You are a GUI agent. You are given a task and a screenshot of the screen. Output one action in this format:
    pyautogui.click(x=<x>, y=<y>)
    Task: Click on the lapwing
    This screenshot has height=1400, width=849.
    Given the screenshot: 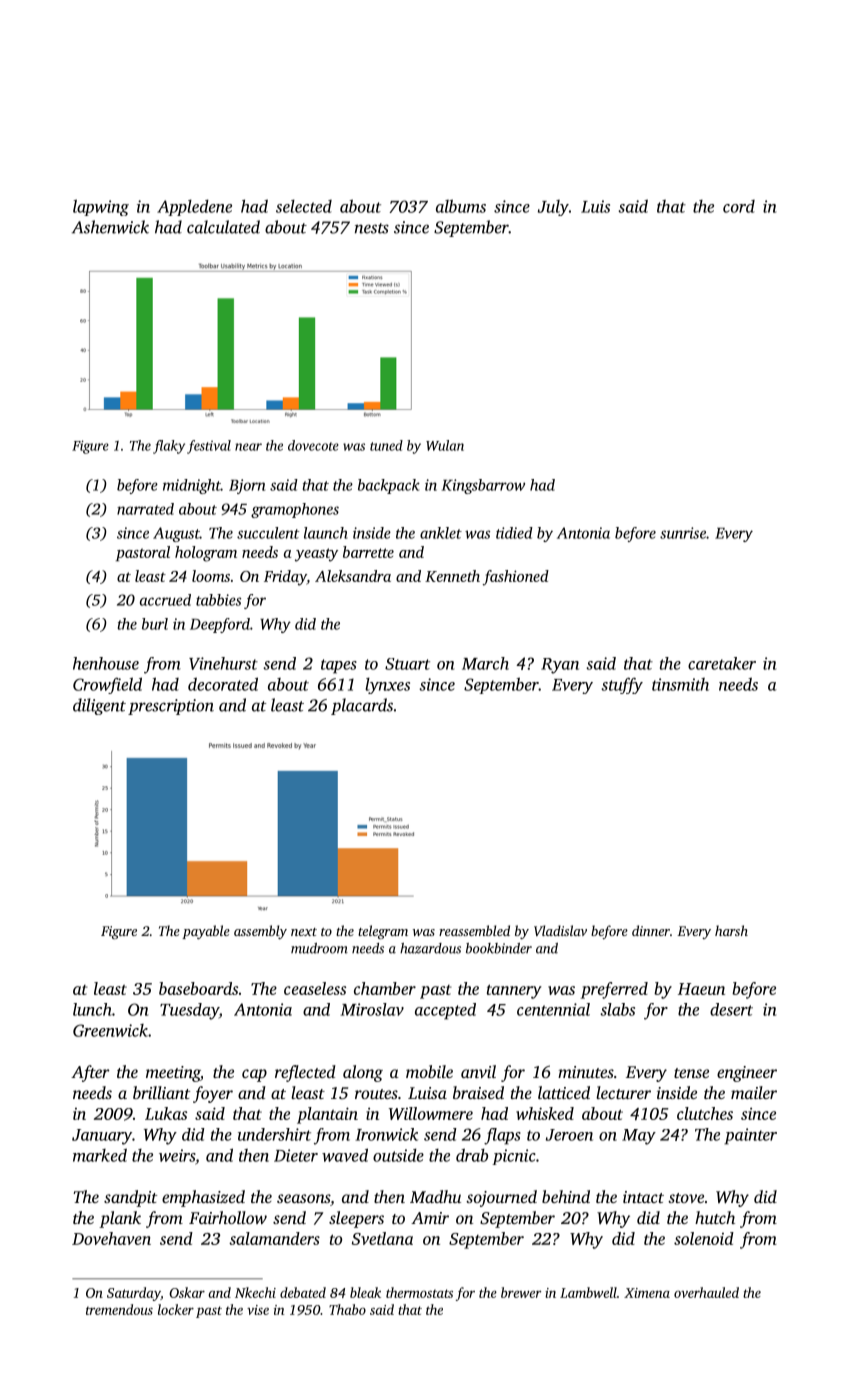 What is the action you would take?
    pyautogui.click(x=101, y=207)
